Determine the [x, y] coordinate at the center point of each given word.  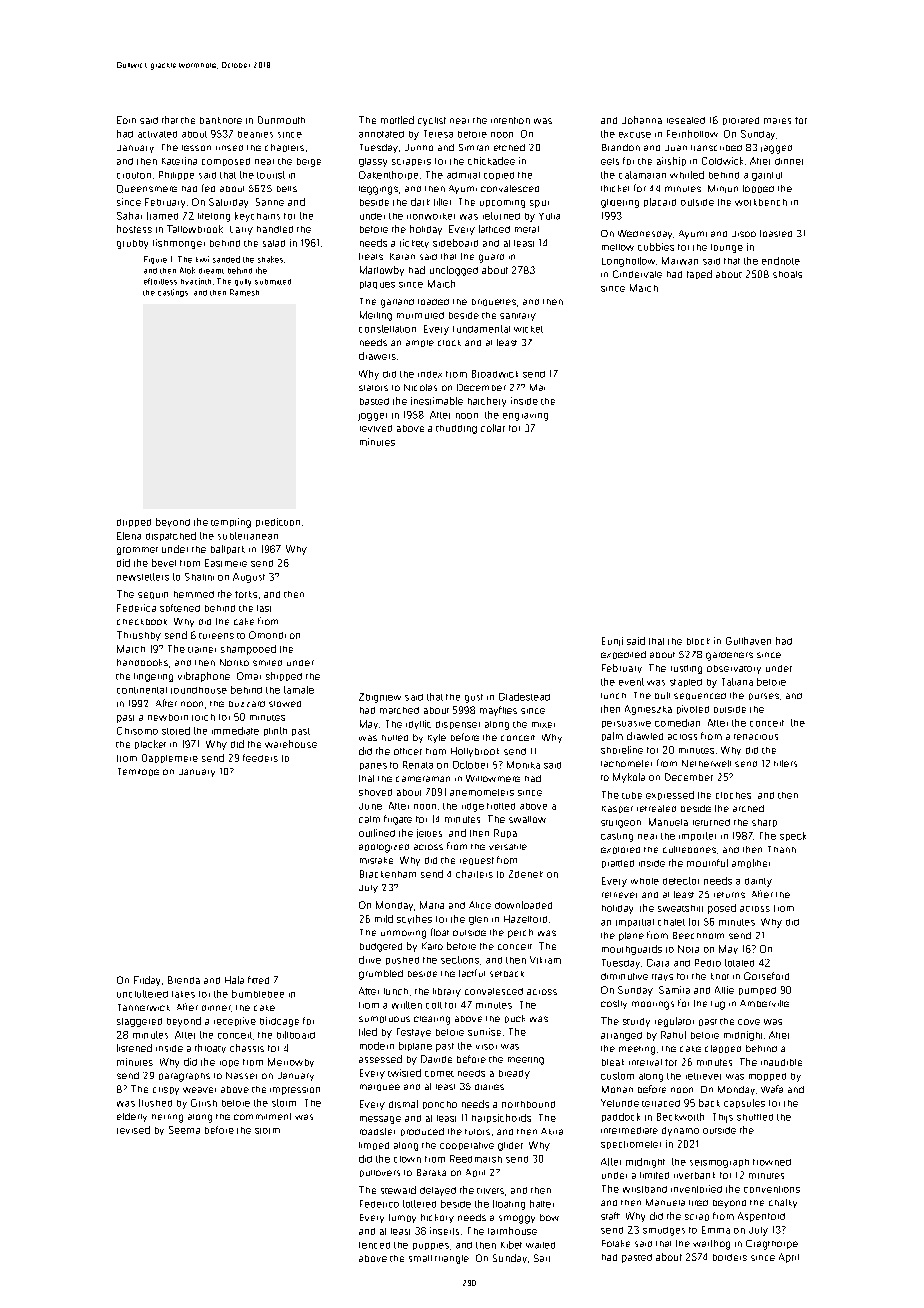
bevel [164, 563]
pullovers [380, 1173]
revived [376, 428]
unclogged [454, 271]
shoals [787, 274]
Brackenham [388, 874]
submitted [273, 282]
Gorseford [766, 976]
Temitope [138, 772]
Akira [552, 1131]
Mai [537, 387]
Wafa [772, 1089]
